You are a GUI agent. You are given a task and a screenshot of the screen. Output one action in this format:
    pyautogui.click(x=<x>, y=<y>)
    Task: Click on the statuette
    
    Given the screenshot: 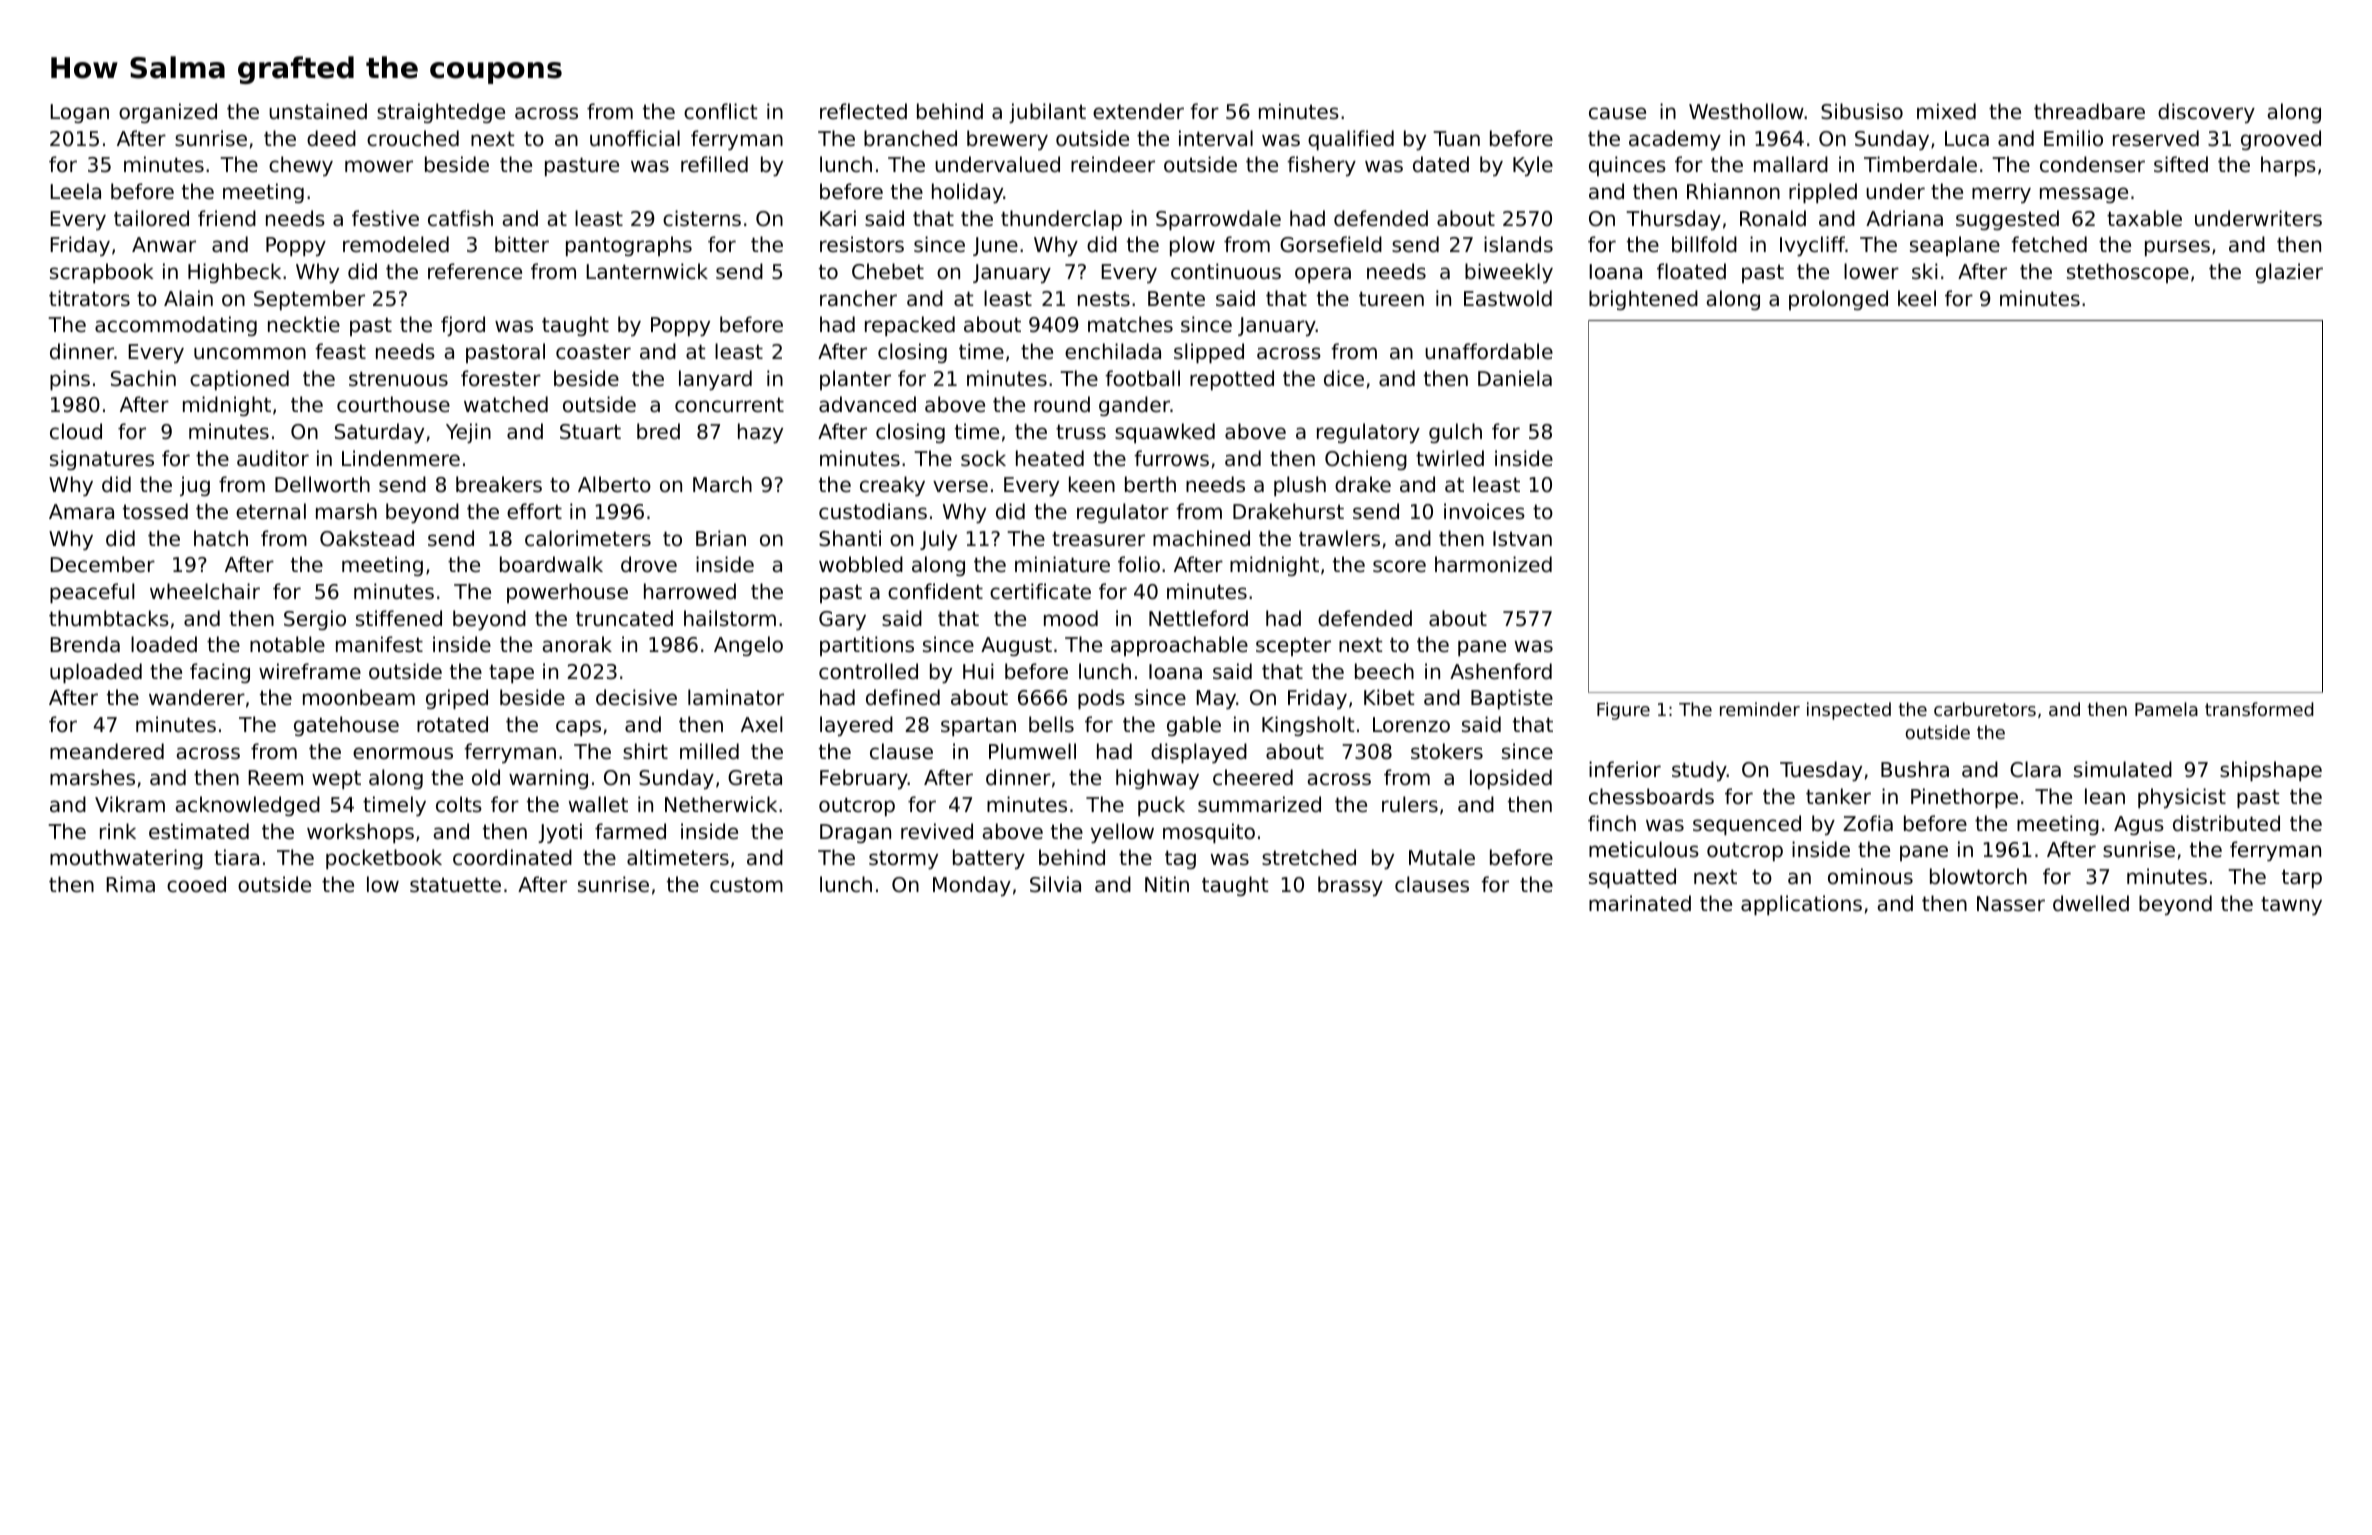 What is the action you would take?
    pyautogui.click(x=455, y=885)
